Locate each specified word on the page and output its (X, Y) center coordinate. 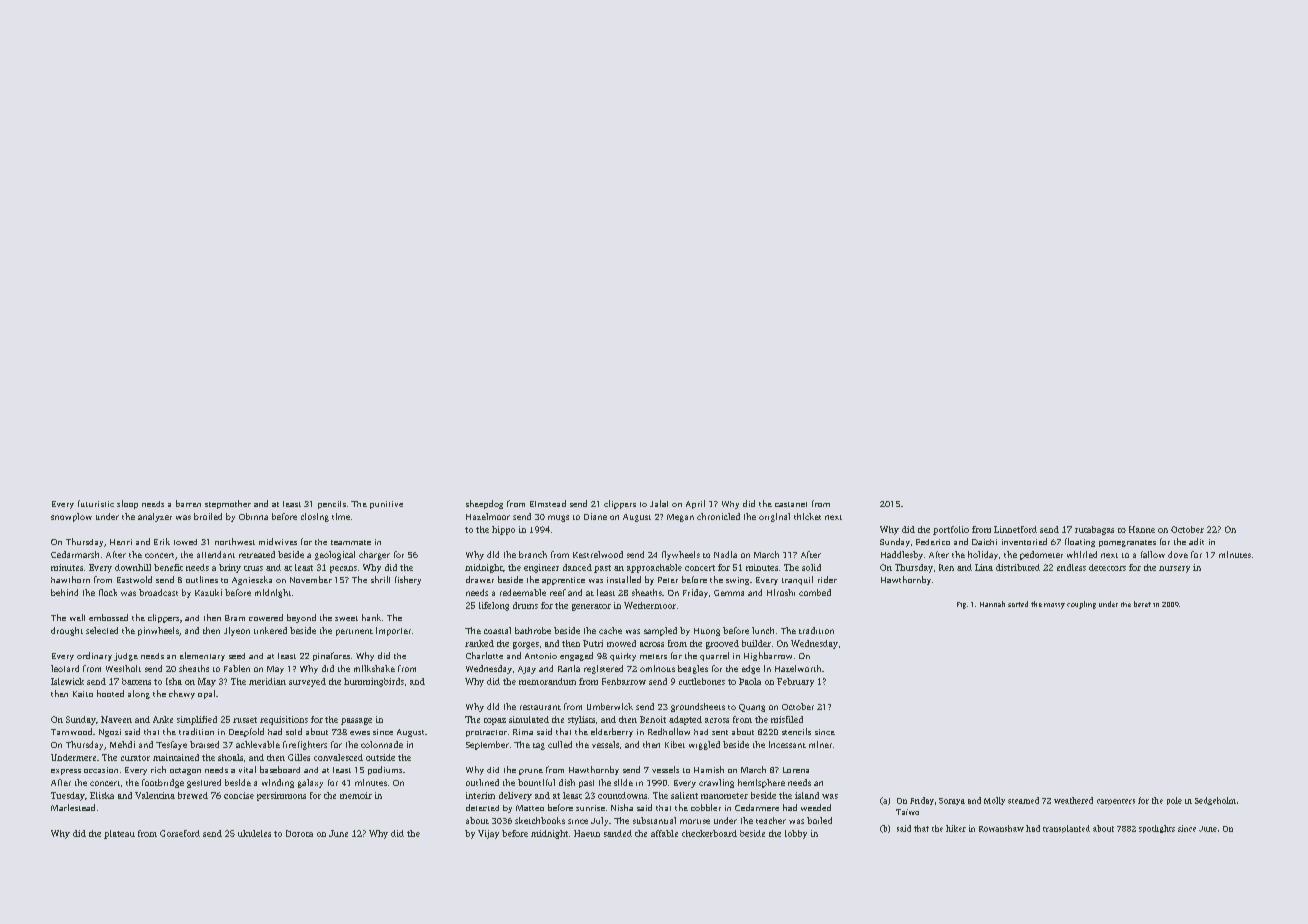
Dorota (299, 833)
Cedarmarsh (75, 554)
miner (820, 744)
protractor (486, 733)
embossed (108, 617)
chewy (182, 694)
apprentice (563, 581)
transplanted (1066, 829)
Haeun (587, 833)
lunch (763, 630)
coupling (1081, 605)
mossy (1054, 606)
